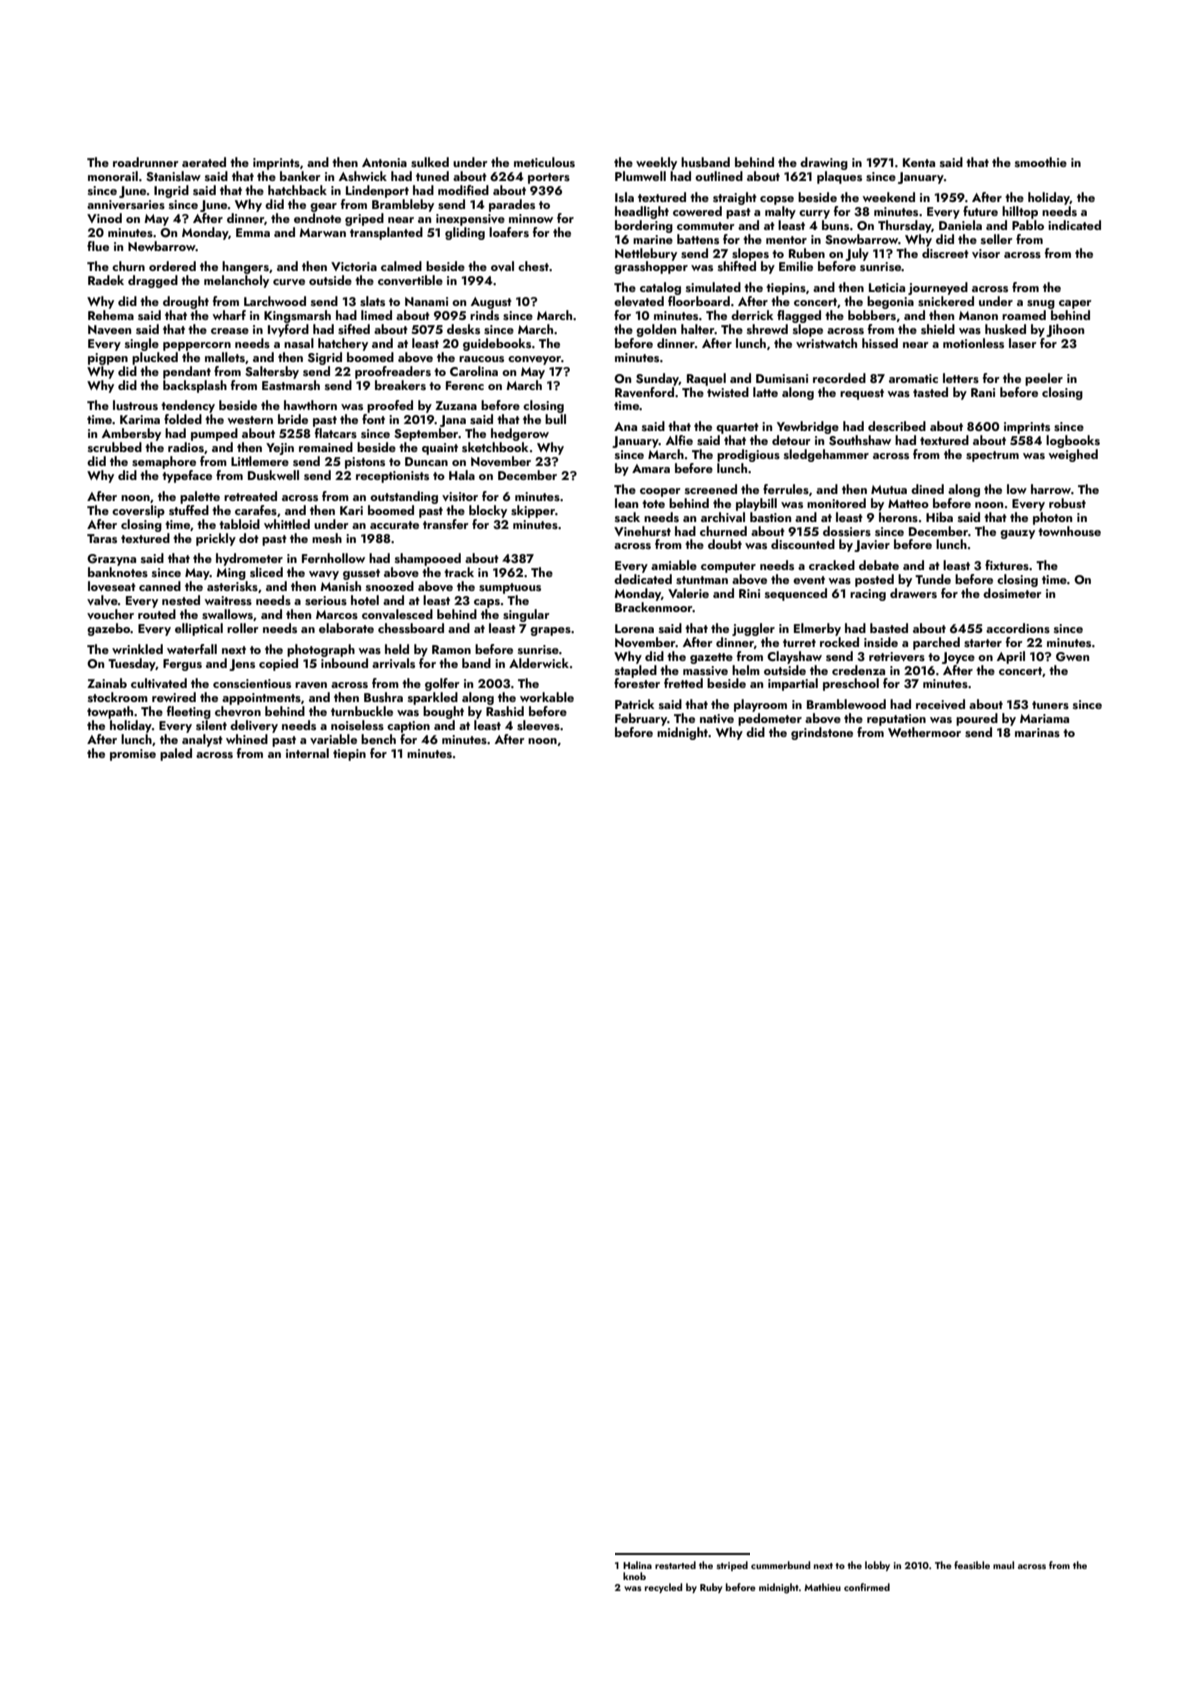 This screenshot has width=1193, height=1687. I want to click on internal, so click(307, 753).
